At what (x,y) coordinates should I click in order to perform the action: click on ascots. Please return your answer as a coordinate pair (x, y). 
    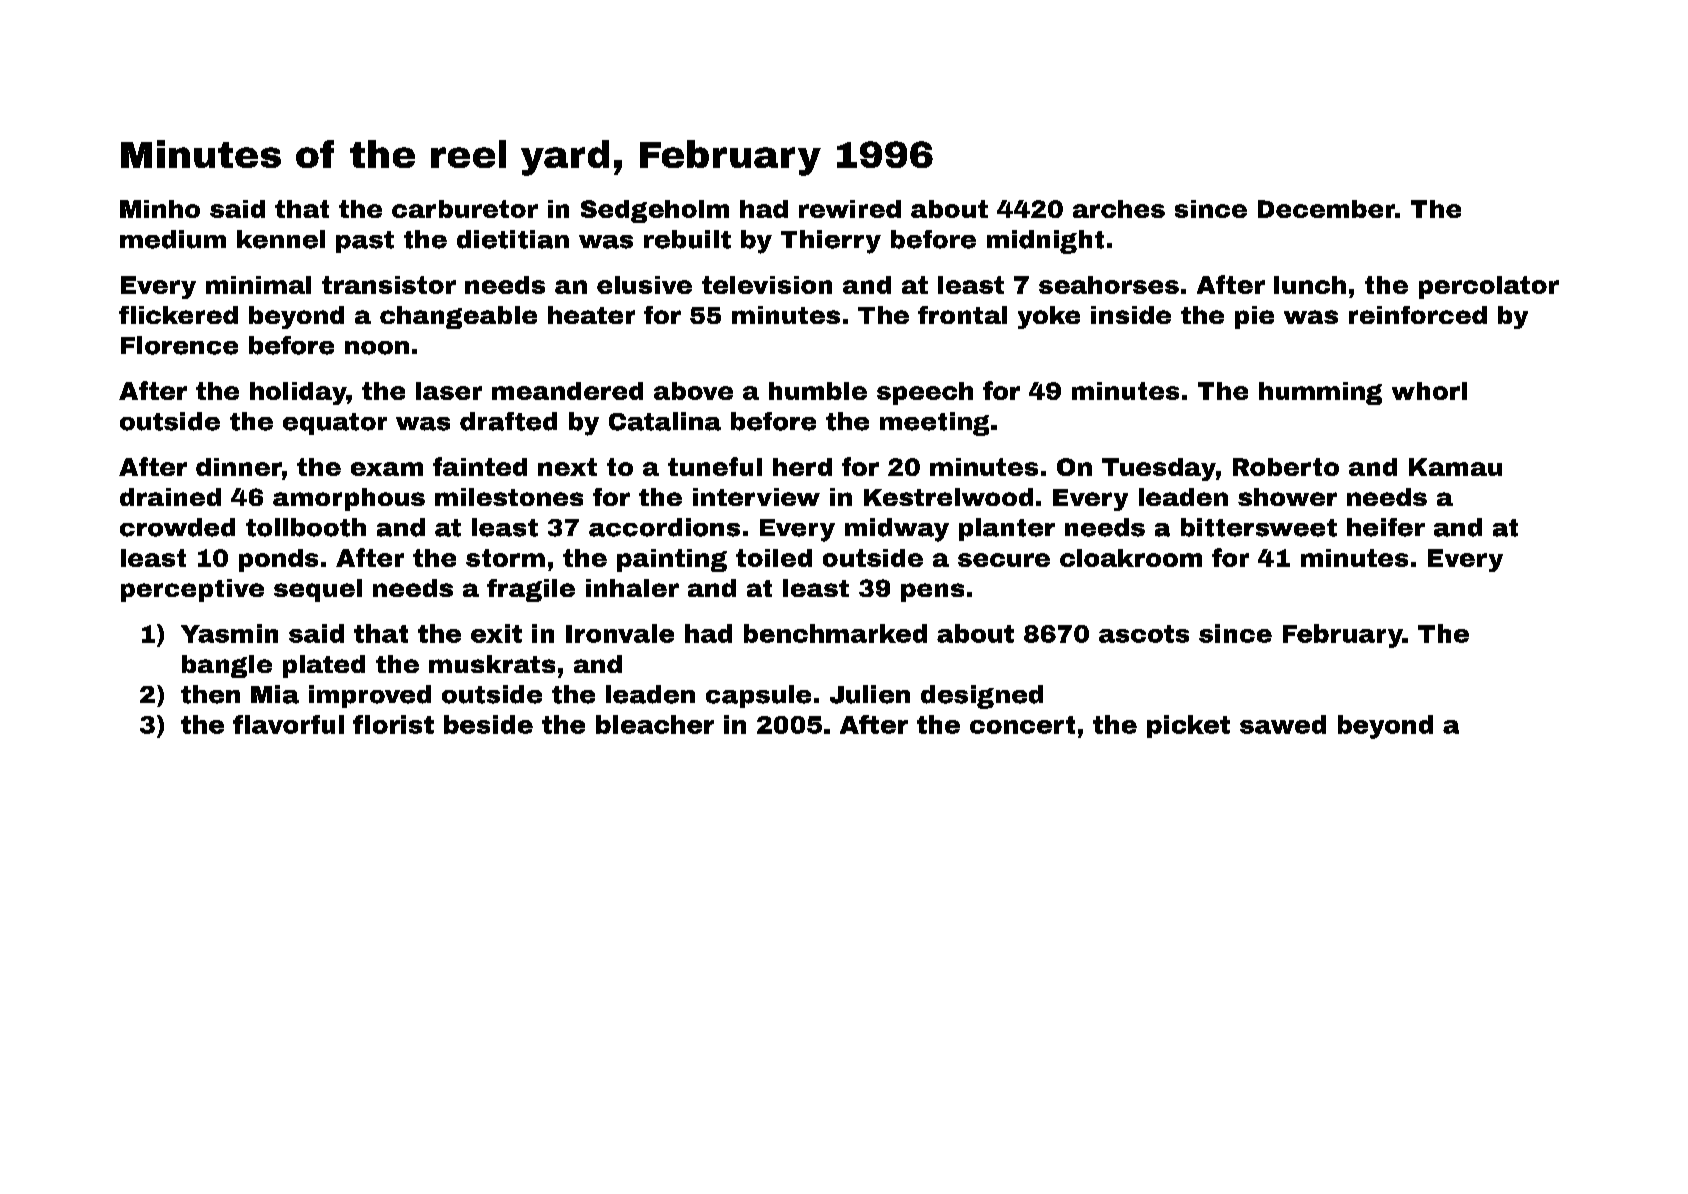
    Looking at the image, I should click on (1144, 634).
